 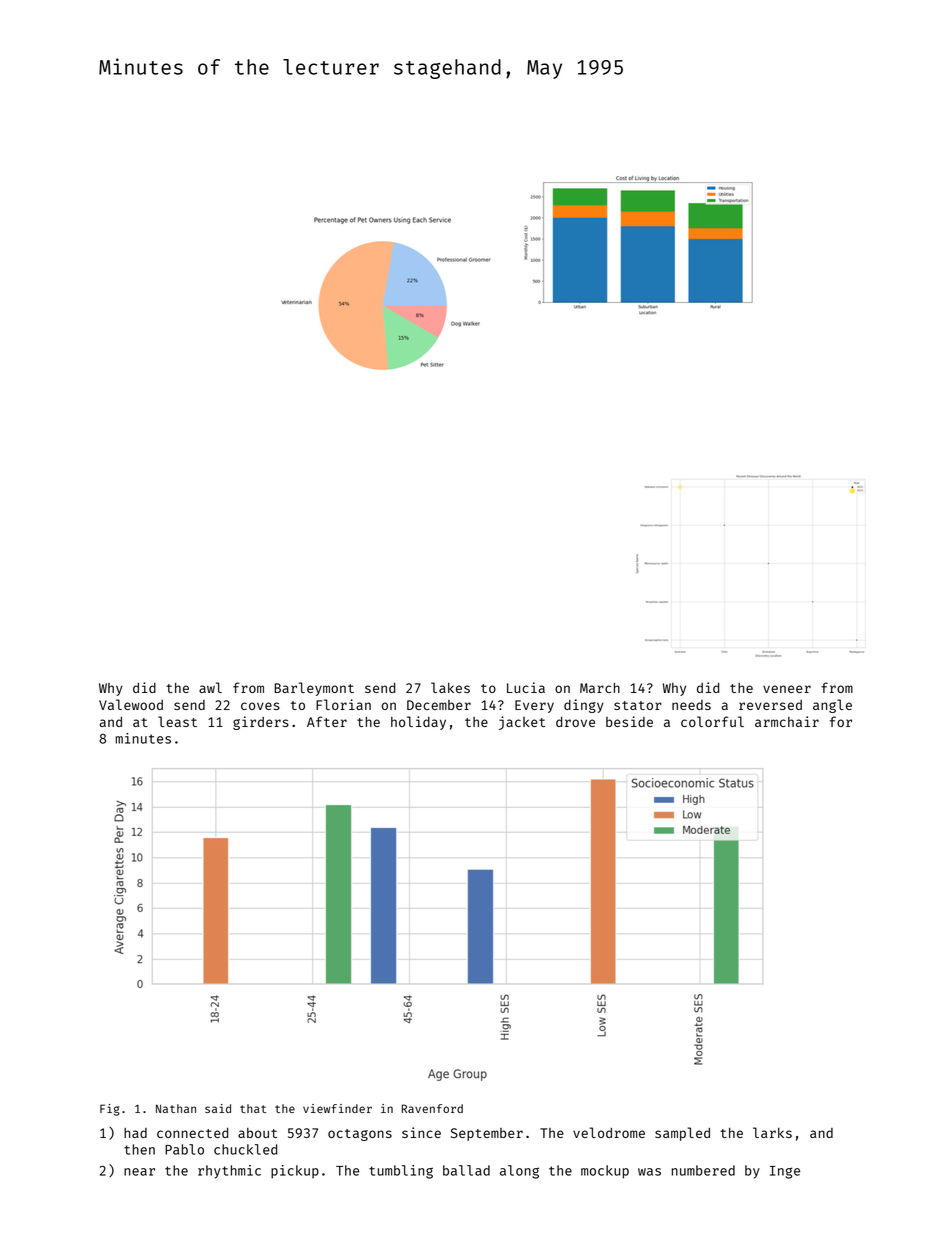 What do you see at coordinates (210, 687) in the document?
I see `awl` at bounding box center [210, 687].
